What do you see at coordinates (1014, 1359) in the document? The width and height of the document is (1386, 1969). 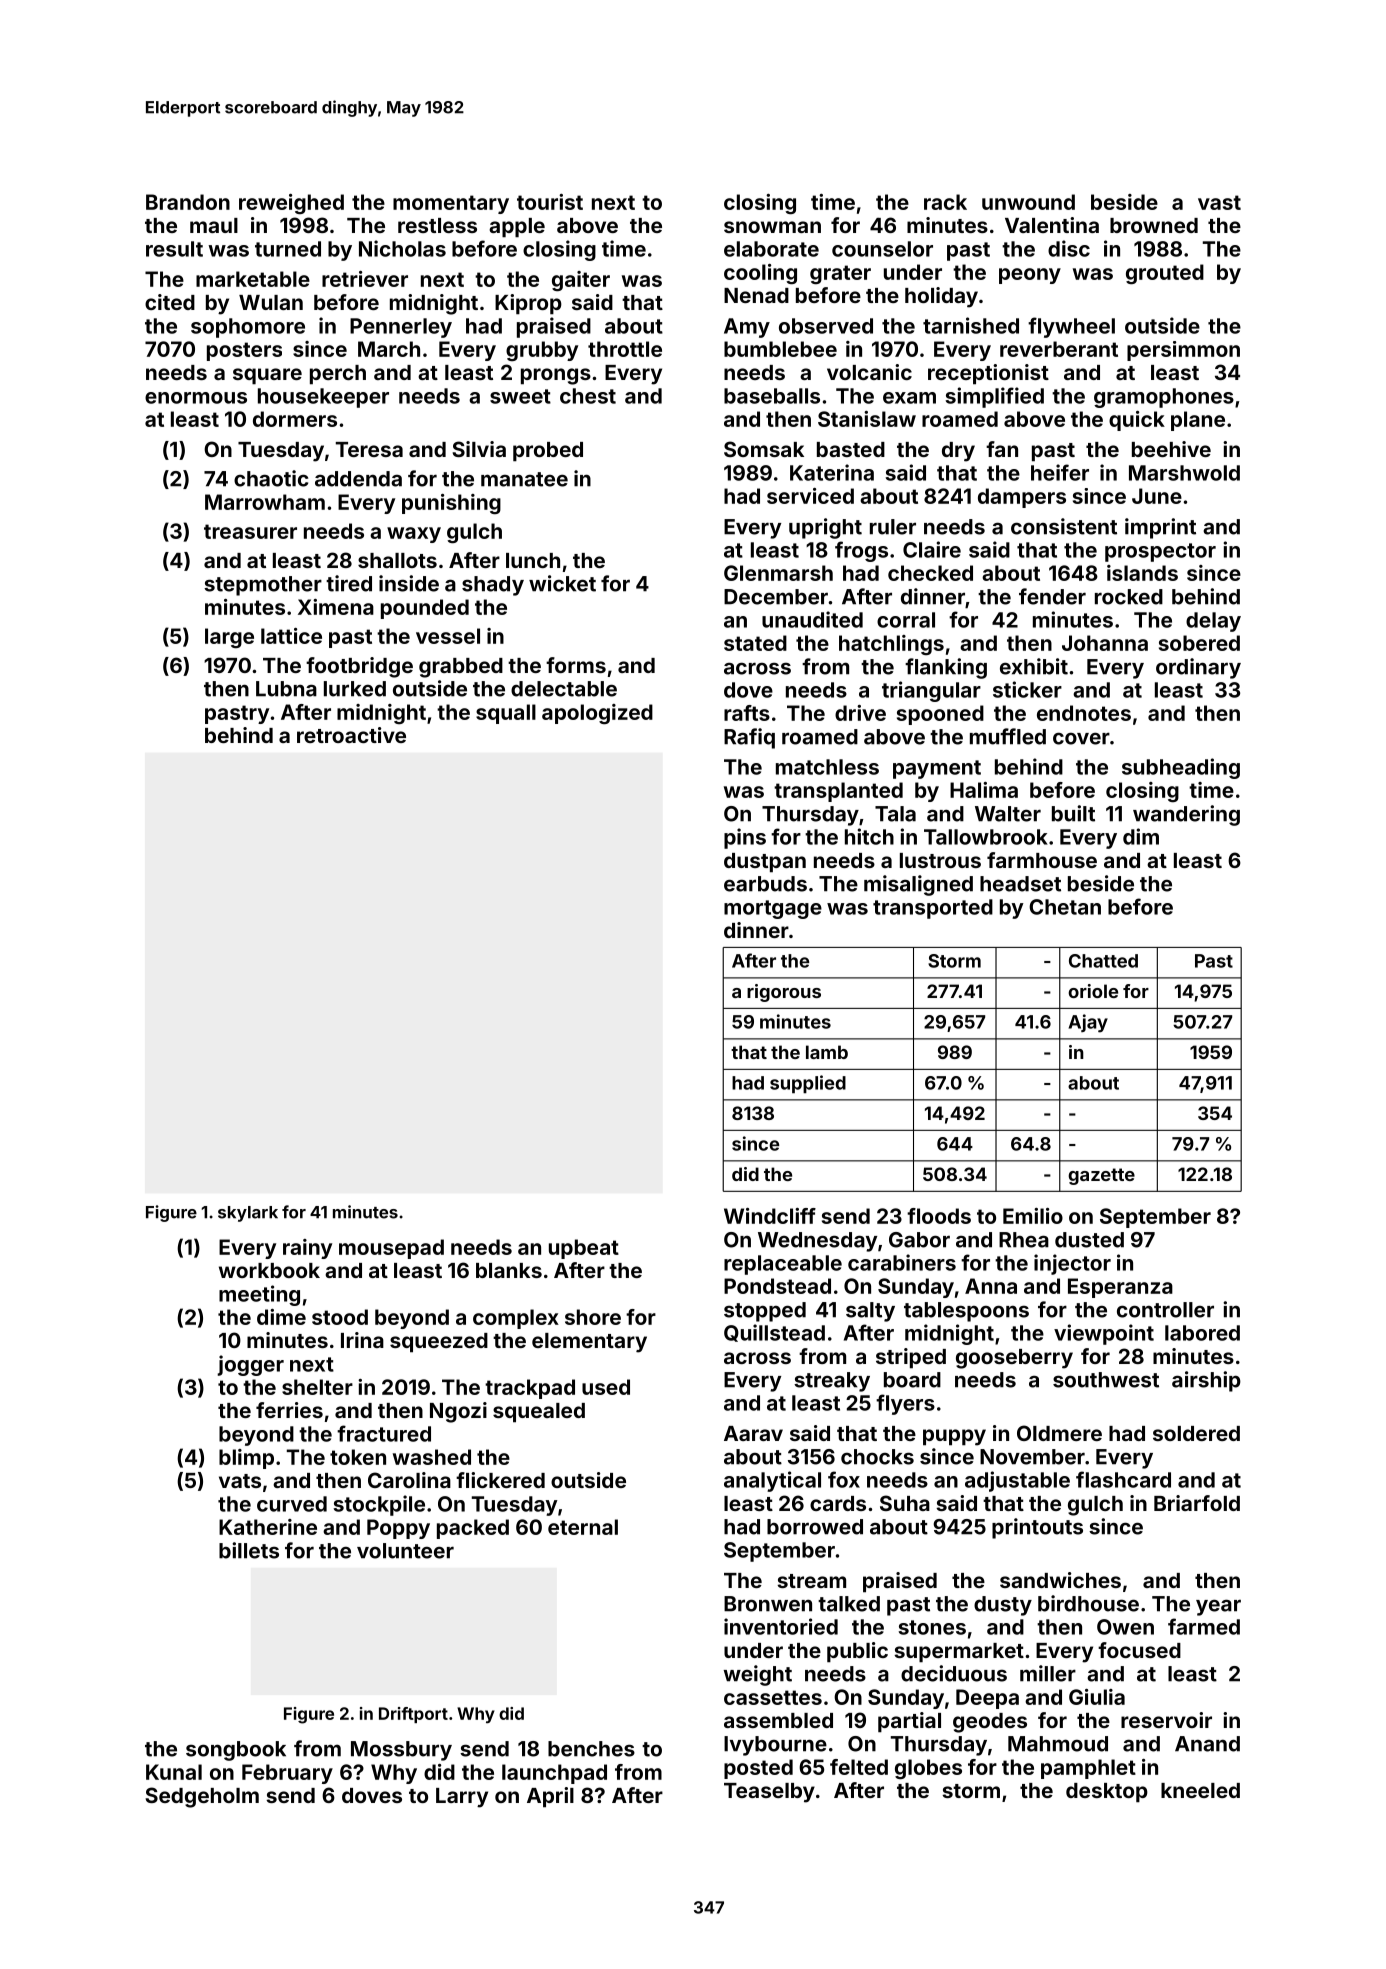 I see `gooseberry` at bounding box center [1014, 1359].
